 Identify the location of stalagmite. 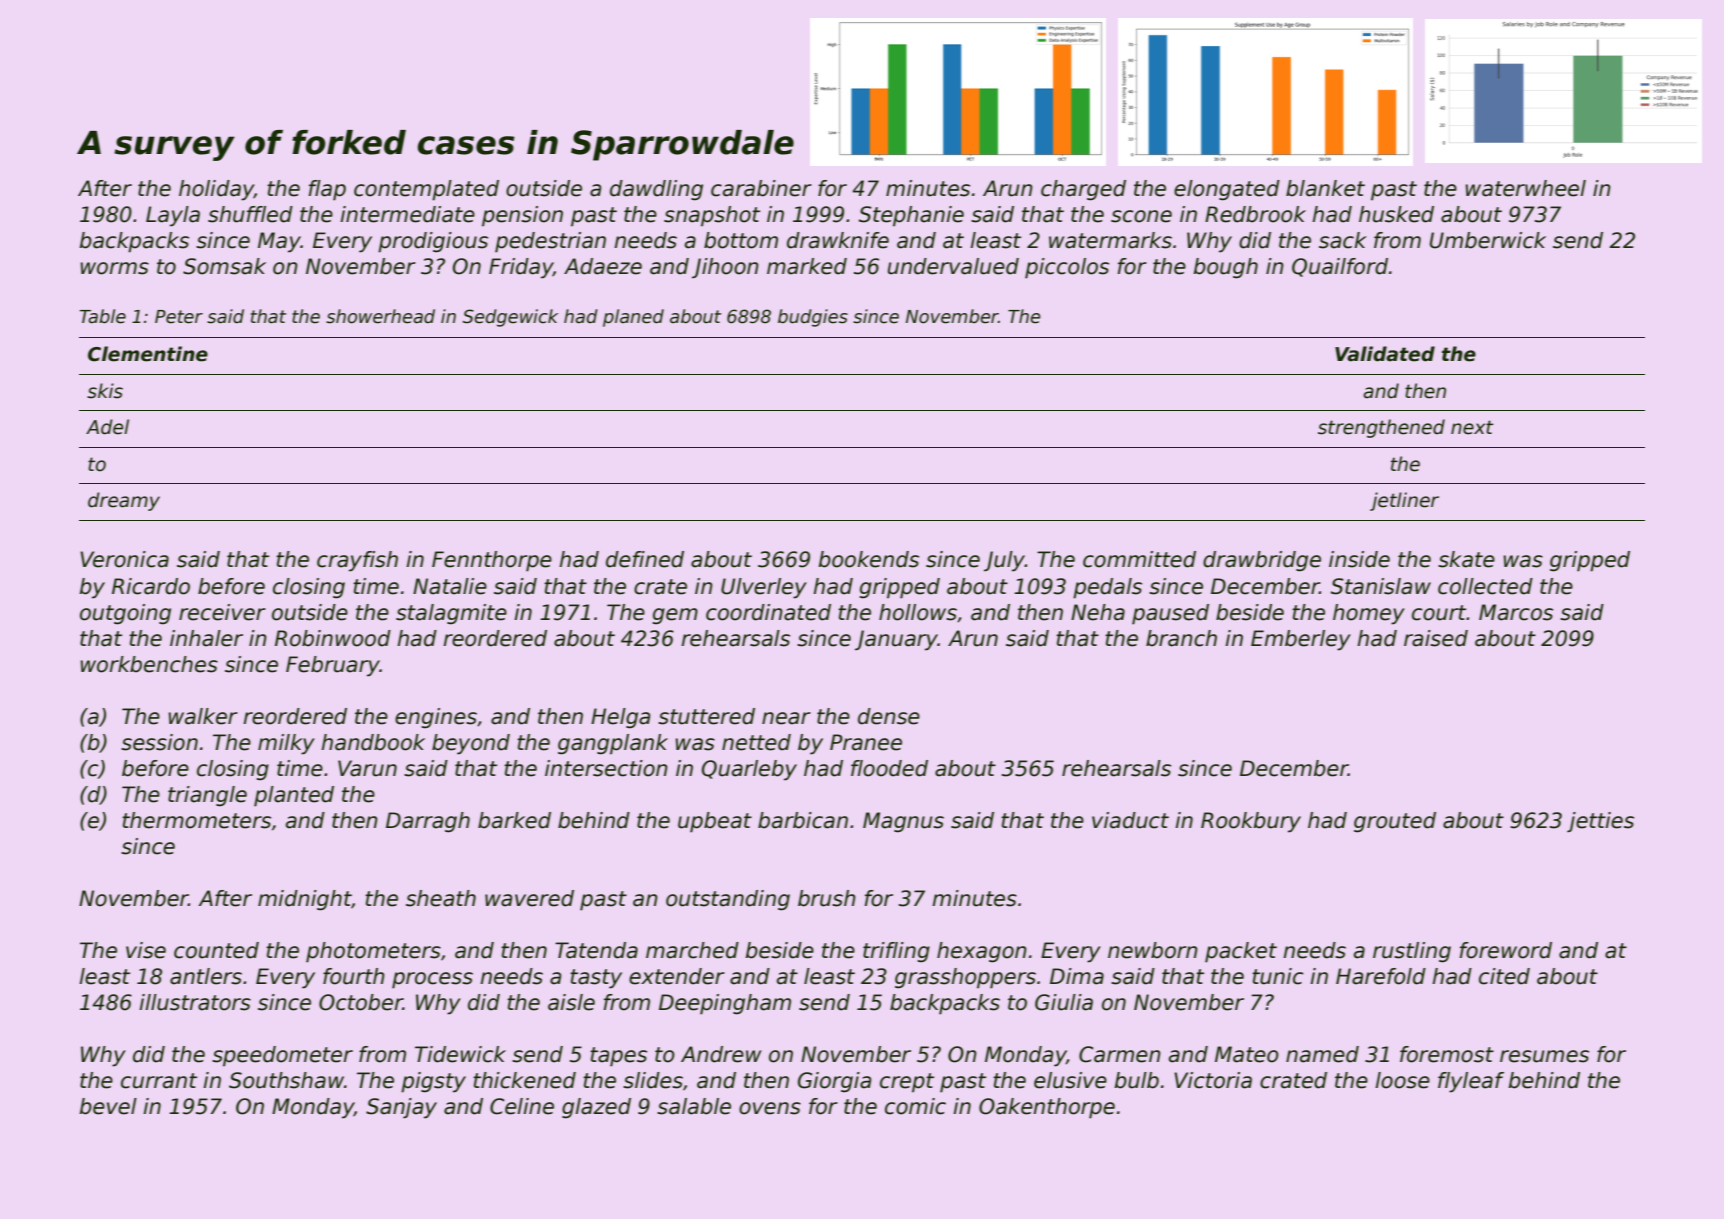
(451, 614).
